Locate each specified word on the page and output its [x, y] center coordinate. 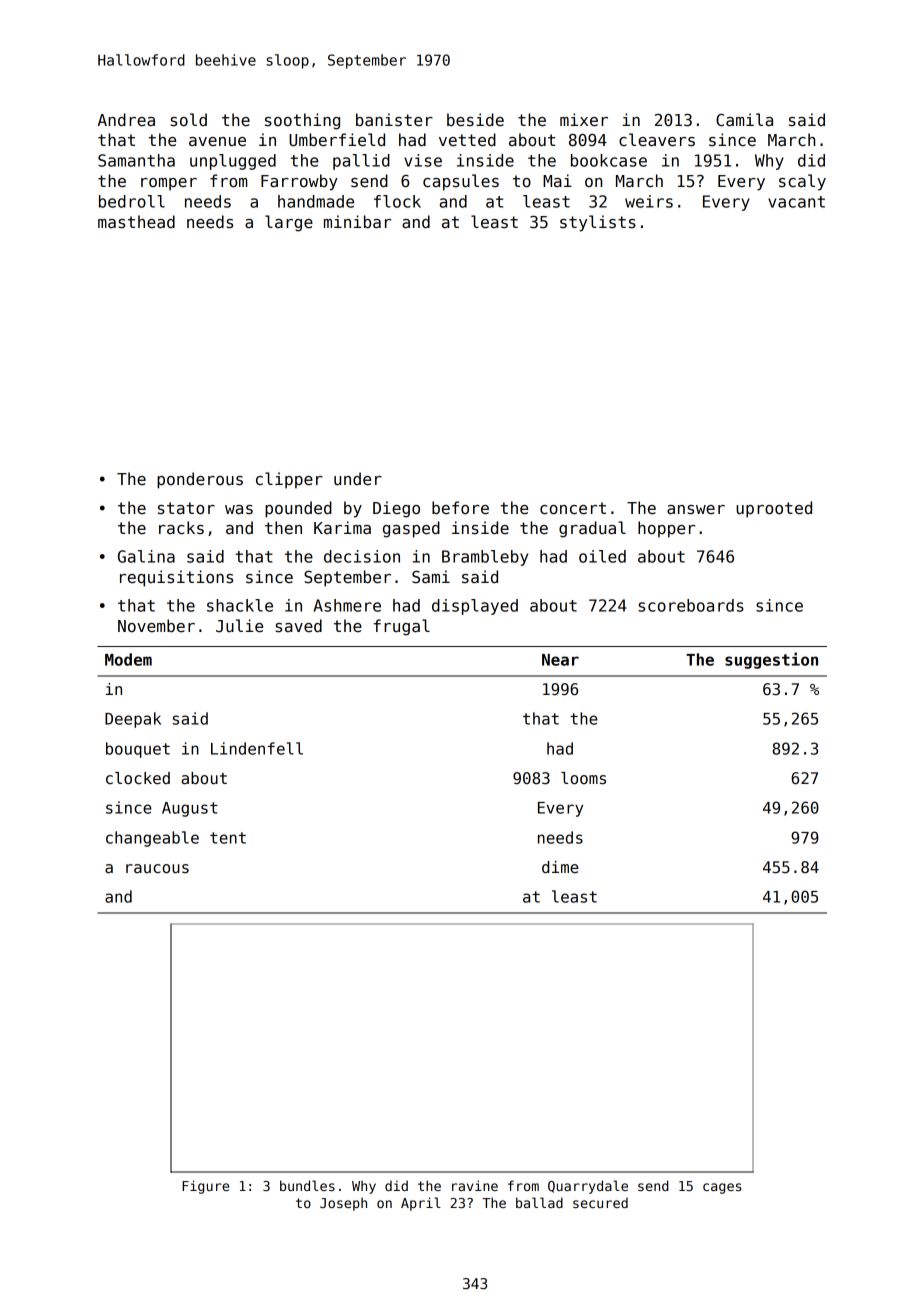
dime [560, 867]
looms [583, 778]
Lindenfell [257, 748]
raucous [157, 869]
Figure [205, 1187]
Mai [557, 180]
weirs [649, 201]
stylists [598, 223]
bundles [307, 1185]
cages [722, 1188]
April [421, 1204]
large [289, 223]
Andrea [126, 120]
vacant [796, 202]
